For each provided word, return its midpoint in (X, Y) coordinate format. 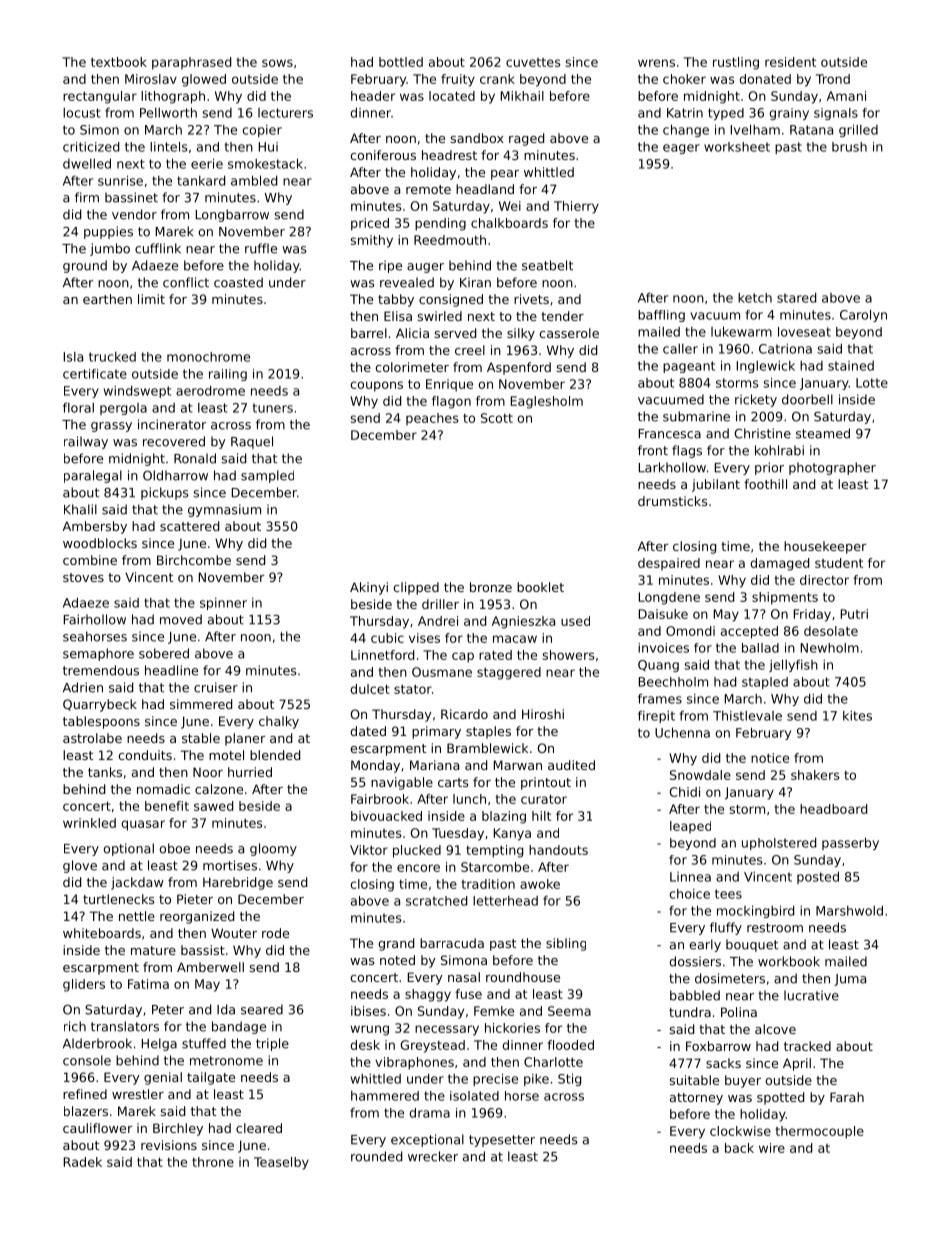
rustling (736, 63)
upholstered (779, 844)
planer (245, 739)
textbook (119, 62)
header (373, 96)
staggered (509, 673)
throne (213, 1162)
